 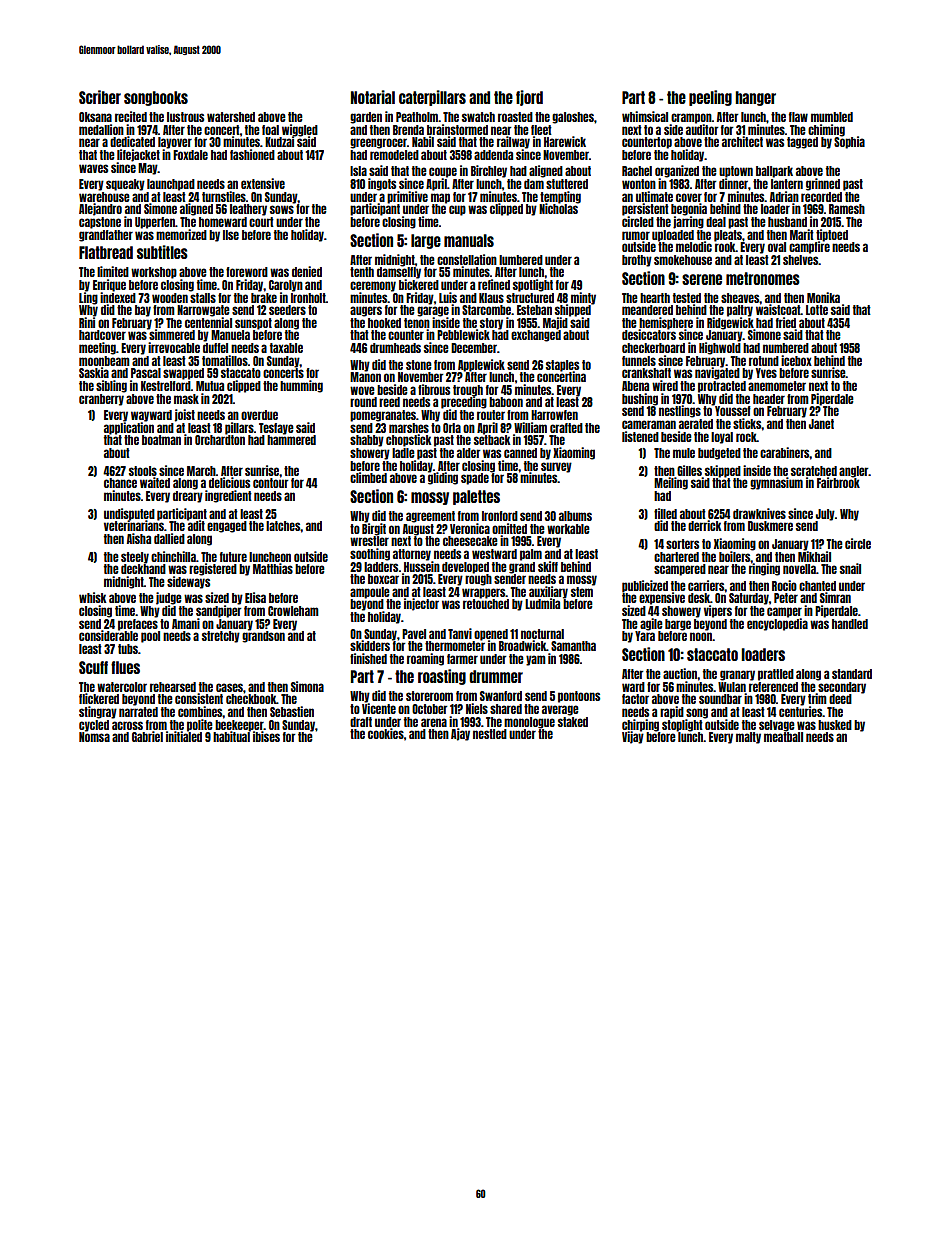 What do you see at coordinates (467, 259) in the document?
I see `constellation` at bounding box center [467, 259].
